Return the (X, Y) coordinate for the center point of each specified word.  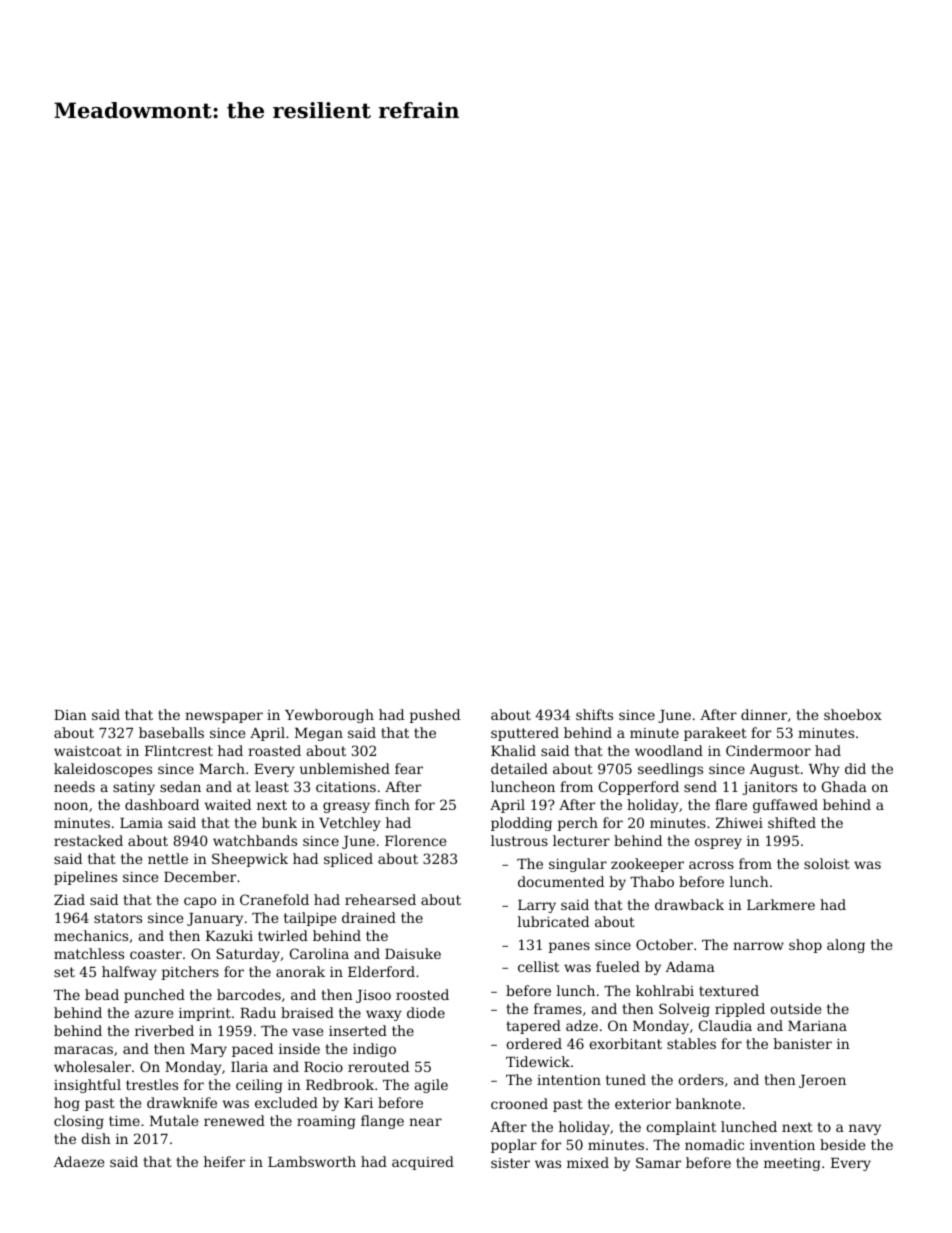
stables (691, 1043)
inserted (358, 1030)
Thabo (652, 881)
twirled (283, 935)
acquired (423, 1163)
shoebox (853, 714)
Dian (70, 715)
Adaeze (79, 1161)
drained (369, 917)
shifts (594, 714)
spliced (348, 860)
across (711, 865)
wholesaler (92, 1066)
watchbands (255, 840)
